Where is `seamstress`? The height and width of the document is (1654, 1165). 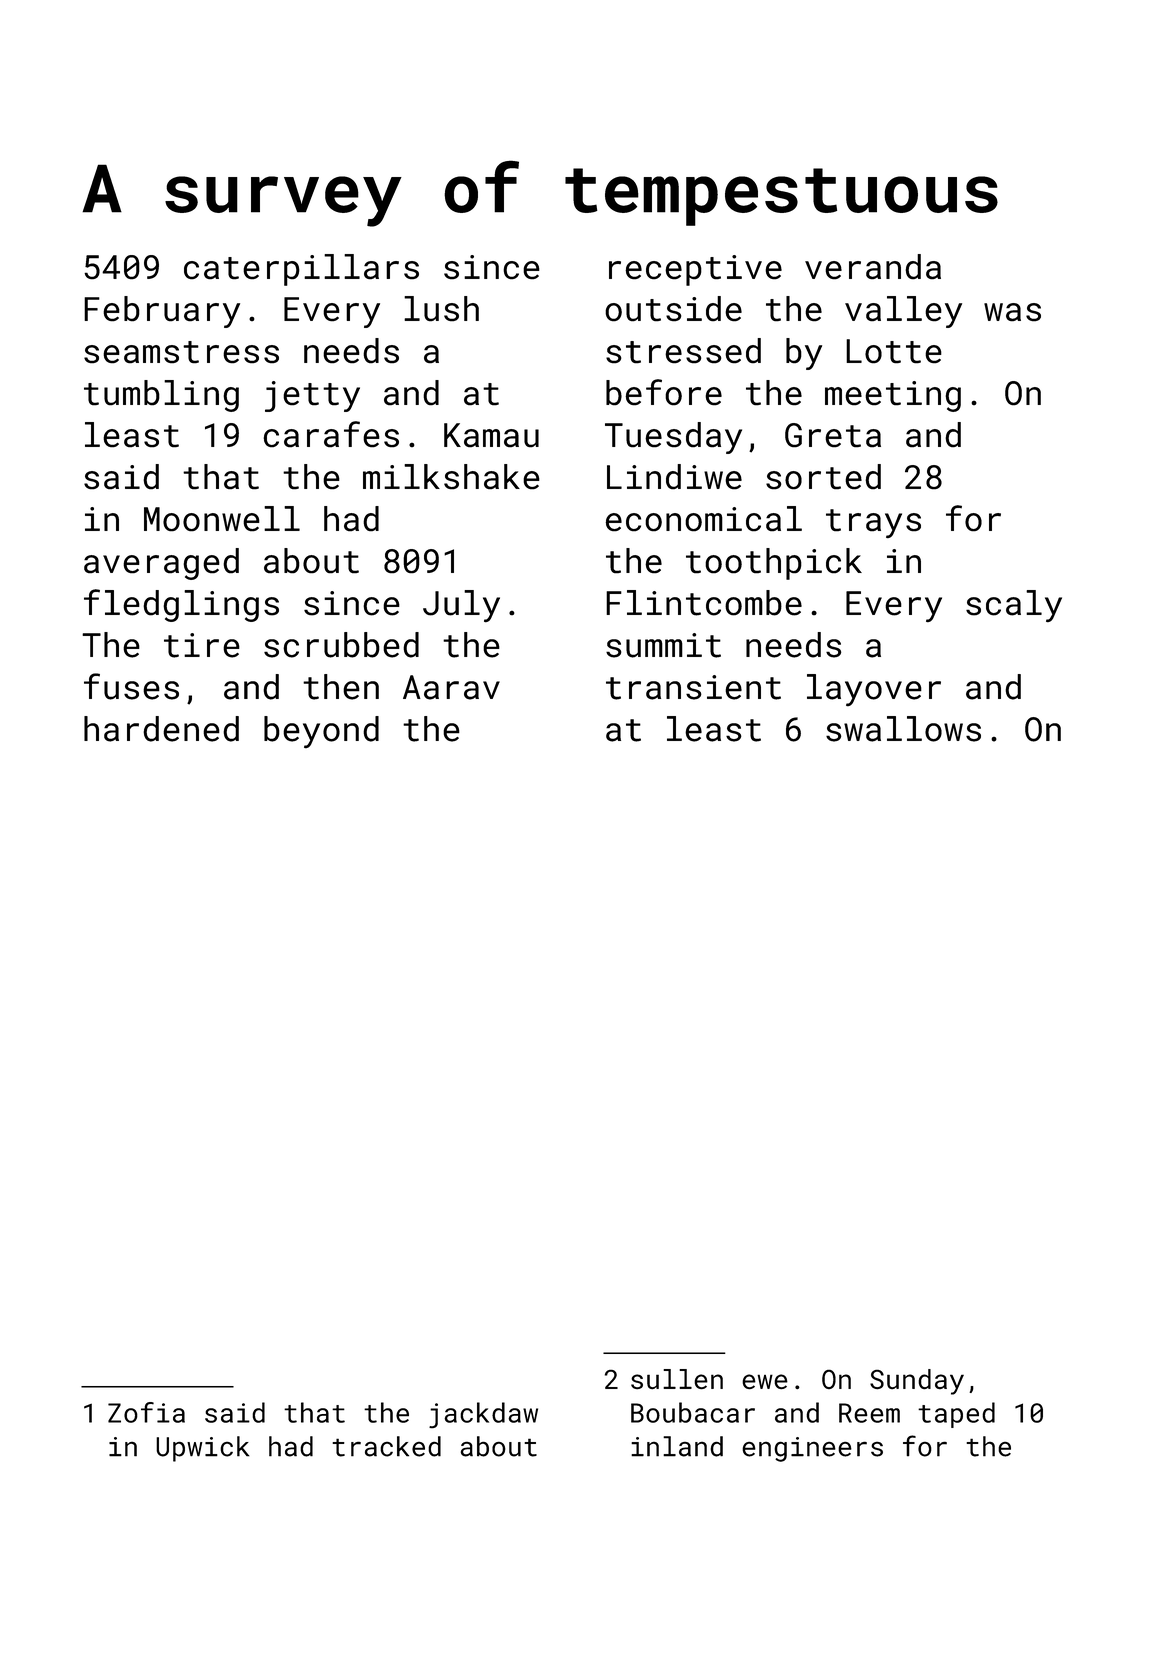 seamstress is located at coordinates (181, 352).
